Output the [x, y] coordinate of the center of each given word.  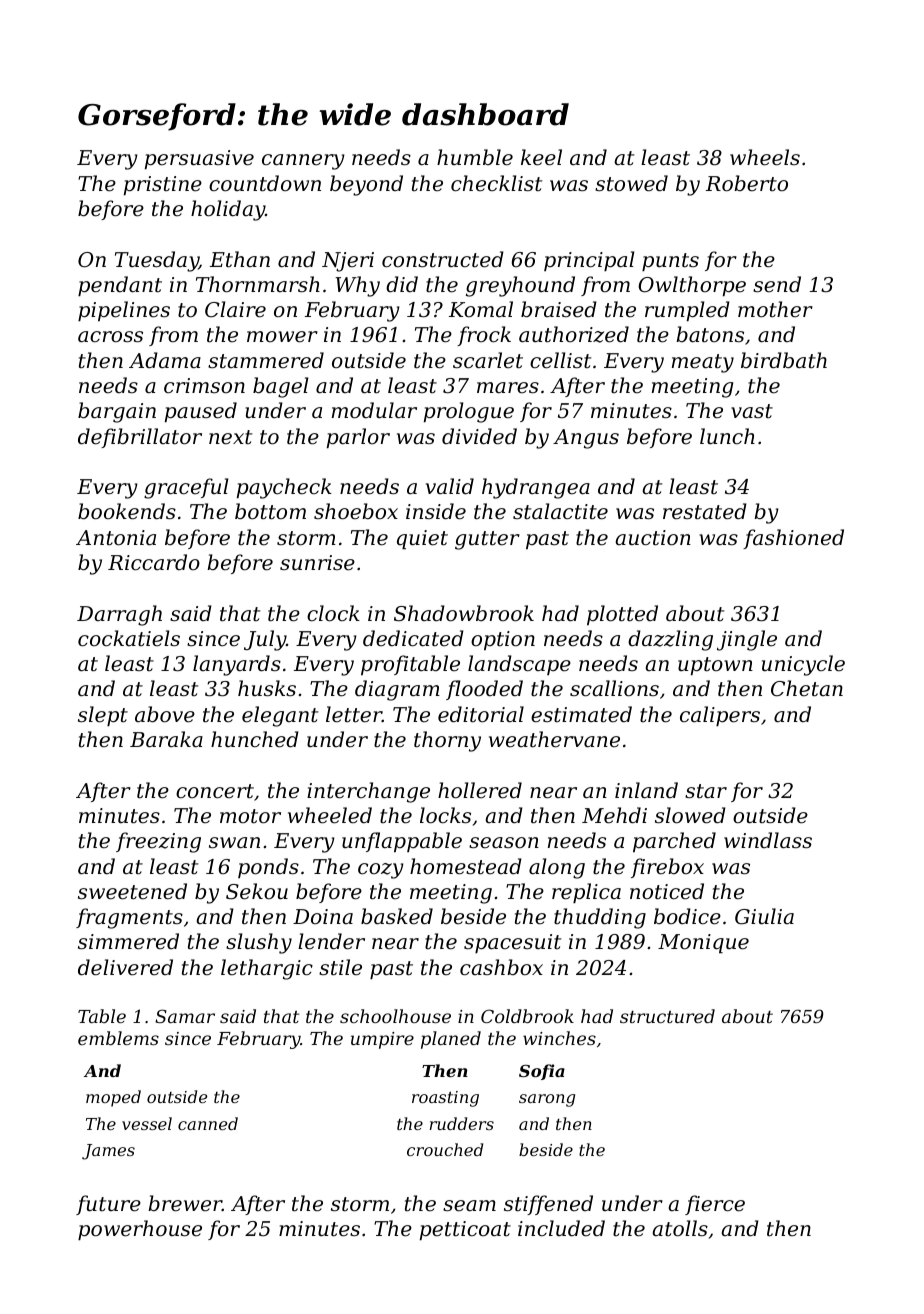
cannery [303, 162]
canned [208, 1123]
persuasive [199, 159]
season [504, 843]
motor [250, 816]
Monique [703, 943]
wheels [765, 157]
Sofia [542, 1072]
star [706, 791]
